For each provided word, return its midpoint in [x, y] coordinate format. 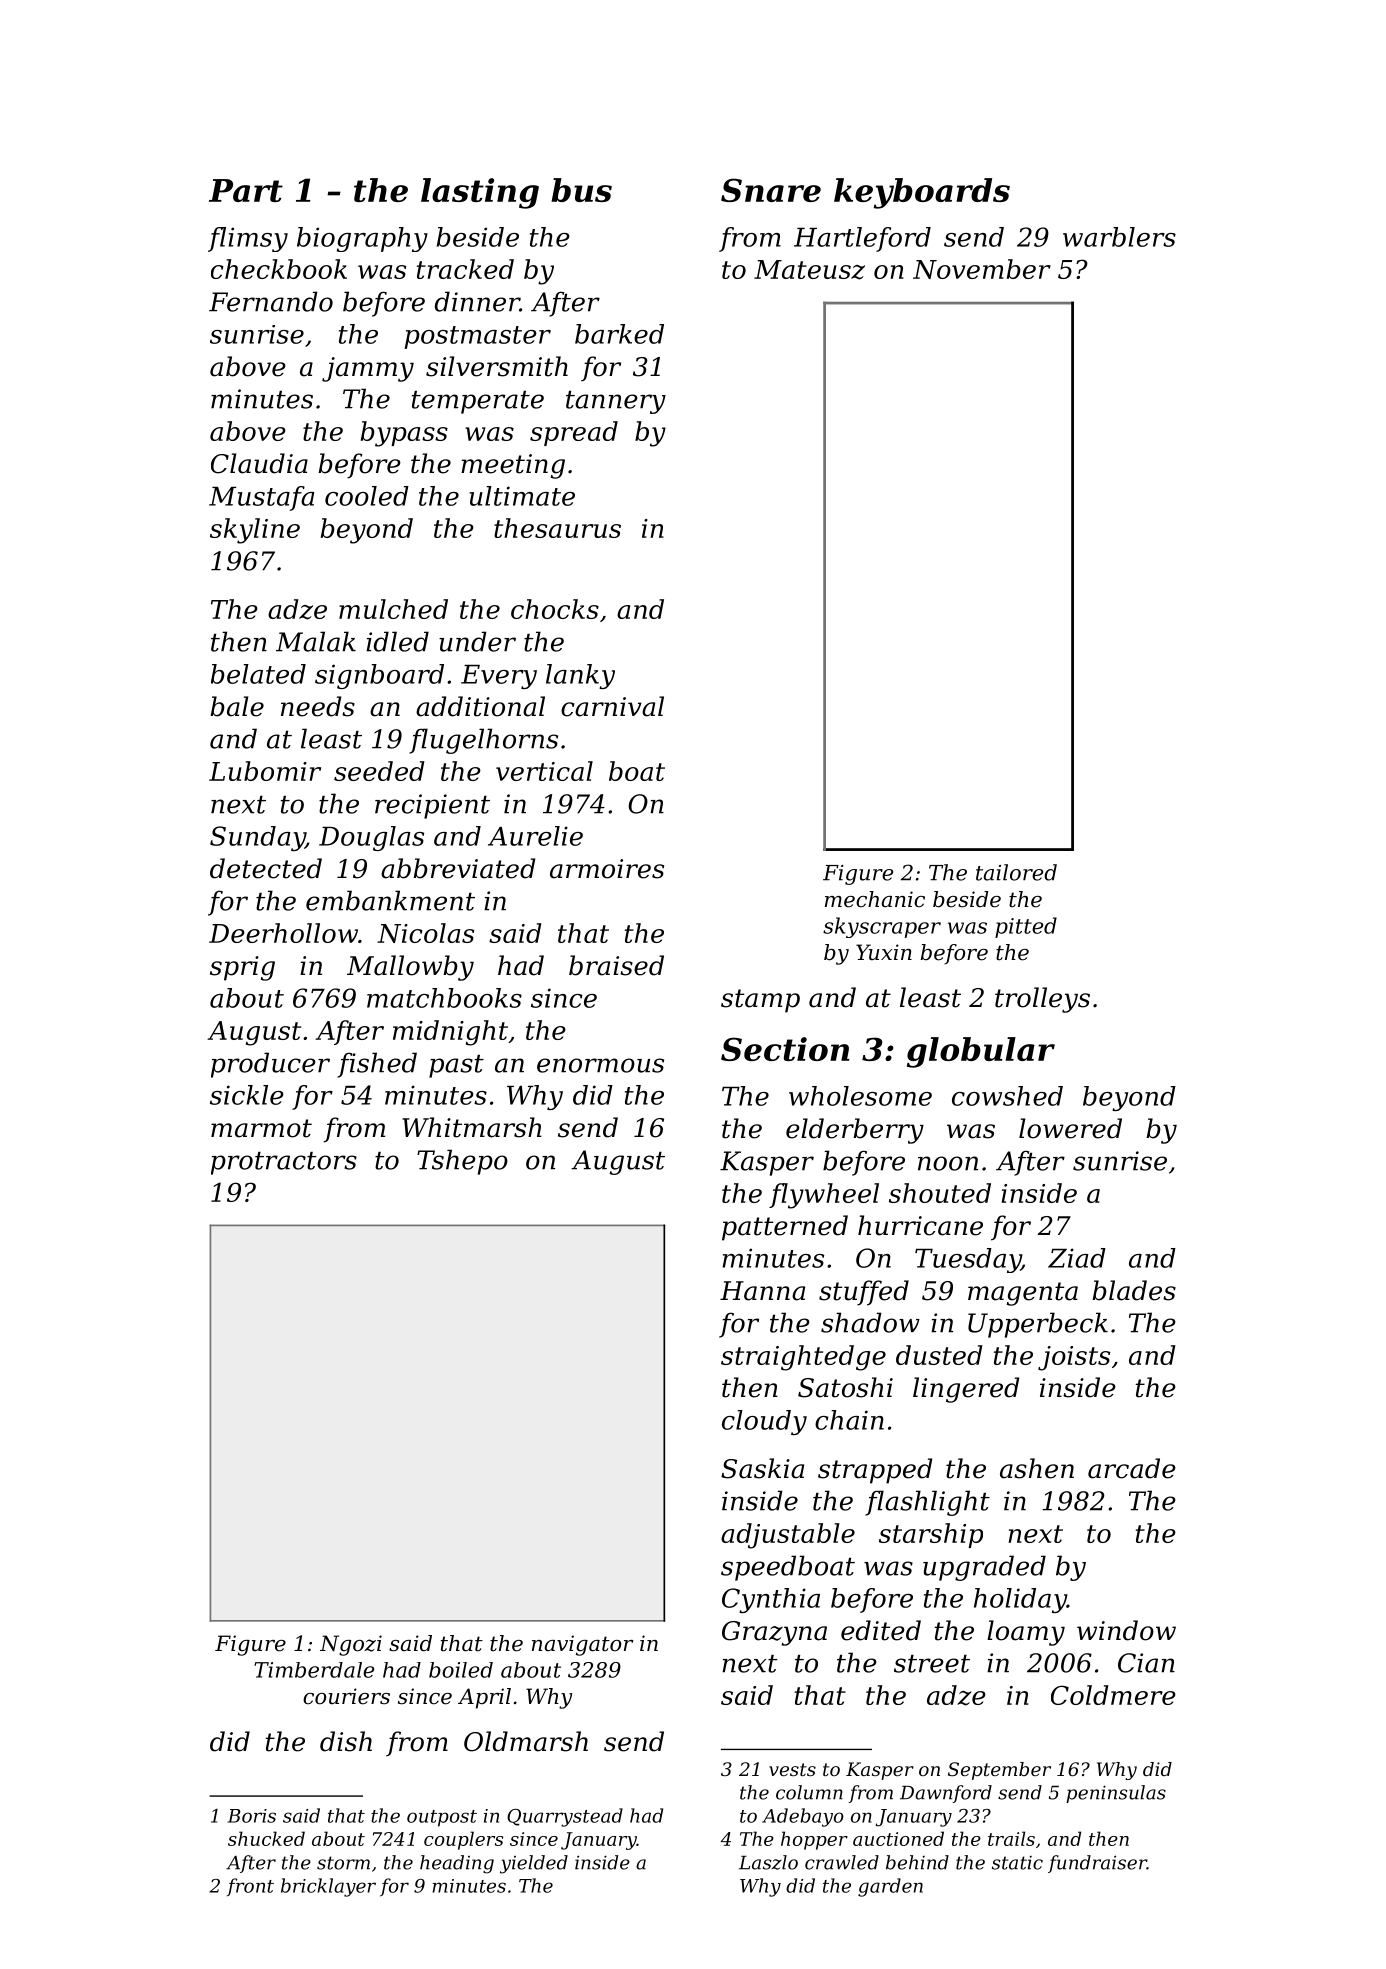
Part [246, 190]
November [982, 269]
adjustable [788, 1536]
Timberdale [314, 1670]
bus [581, 190]
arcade [1132, 1468]
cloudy [764, 1422]
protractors [284, 1163]
